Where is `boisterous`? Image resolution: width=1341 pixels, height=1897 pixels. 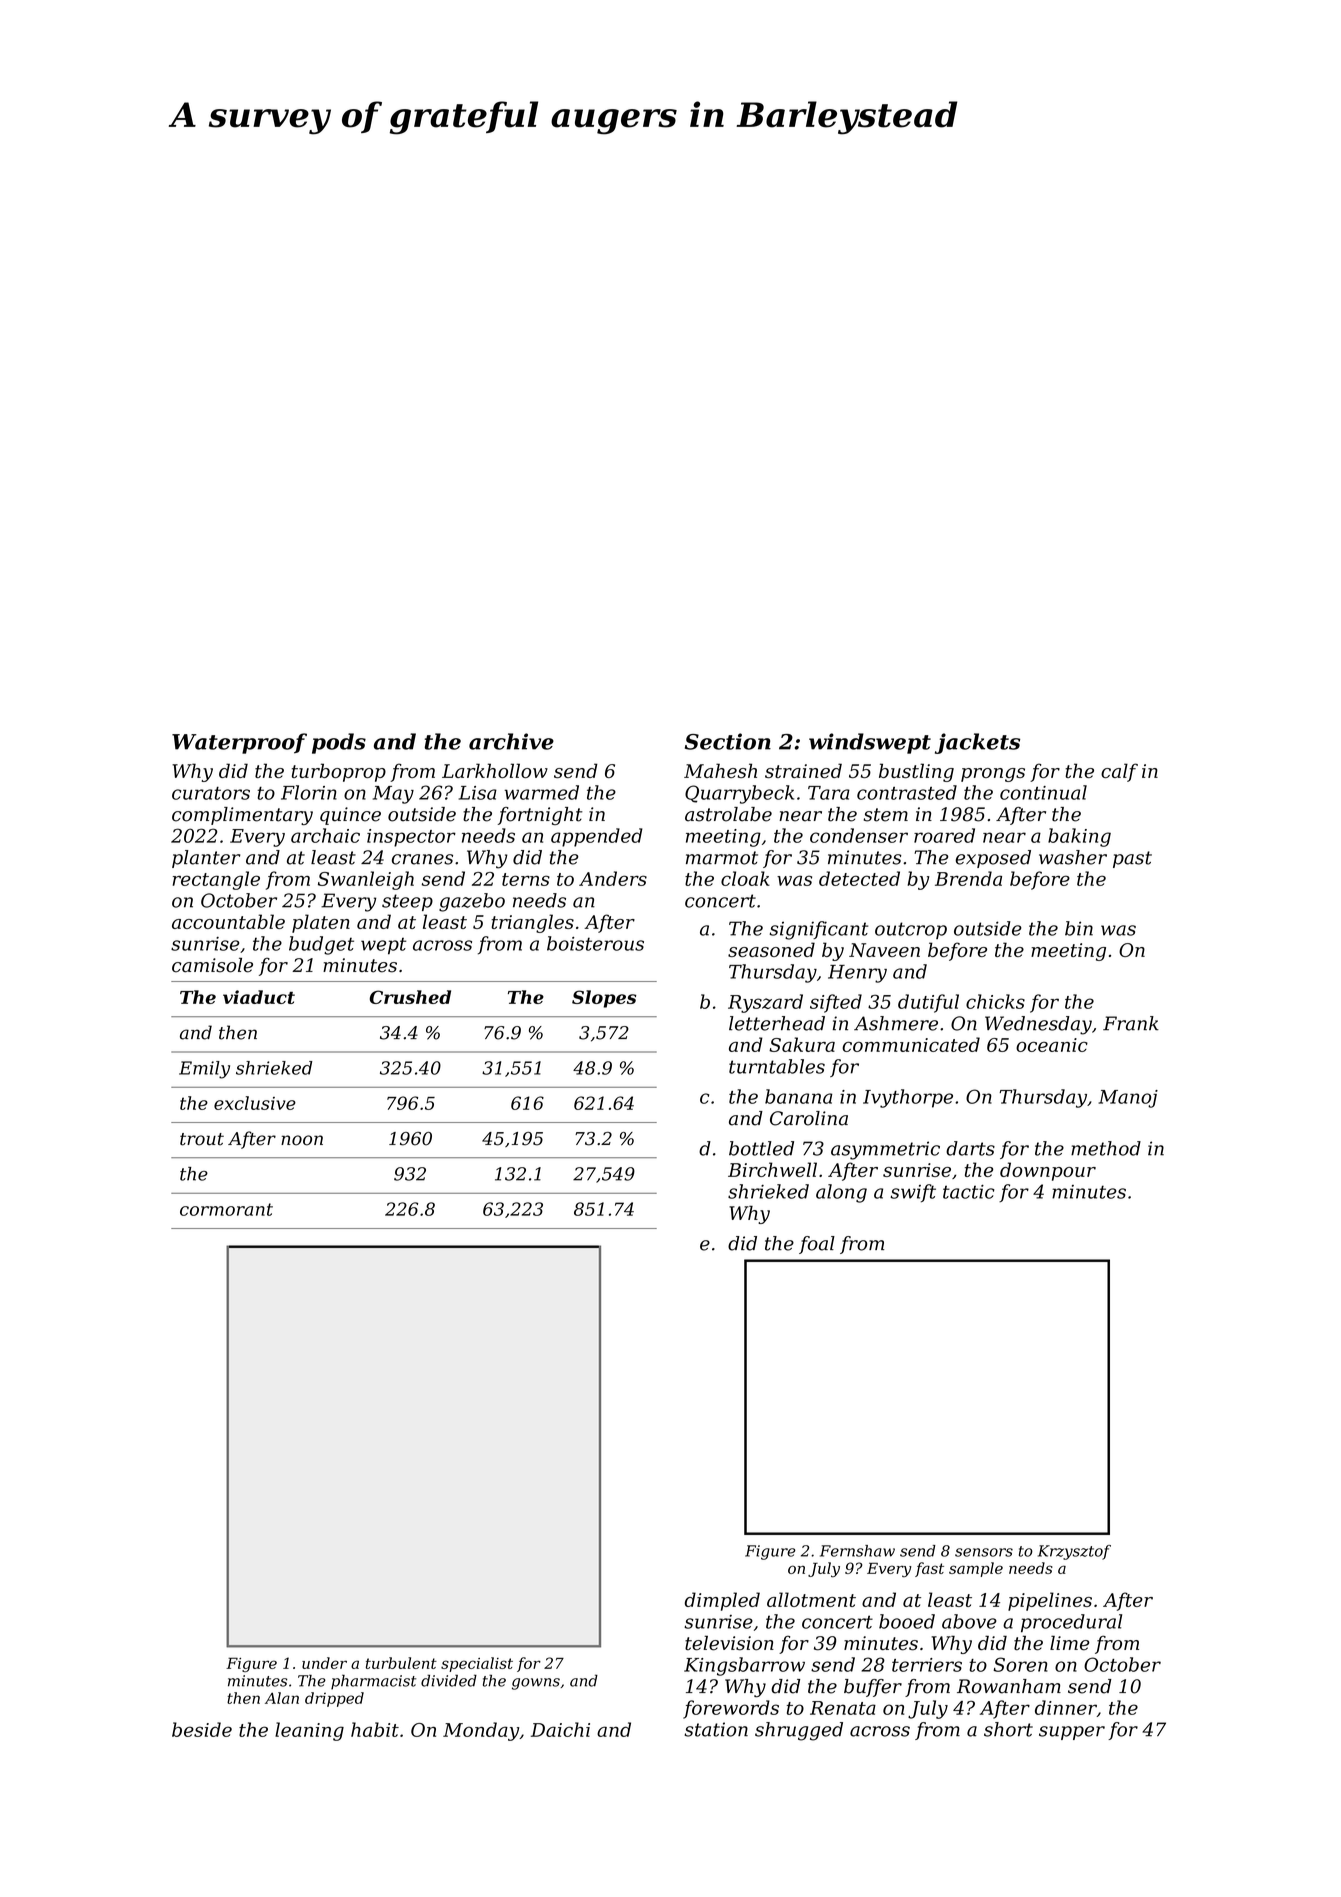
boisterous is located at coordinates (595, 943).
